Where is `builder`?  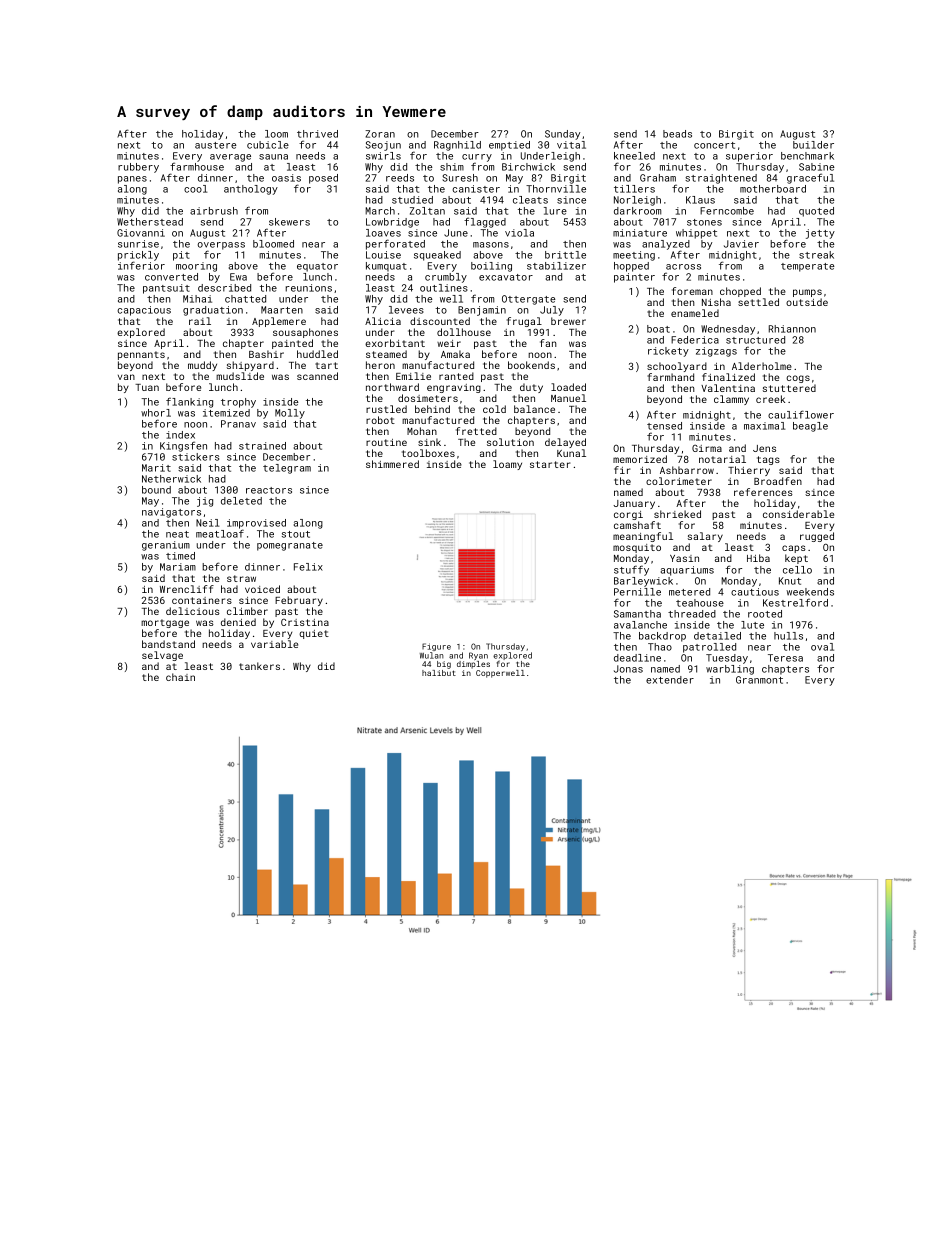 builder is located at coordinates (813, 145).
